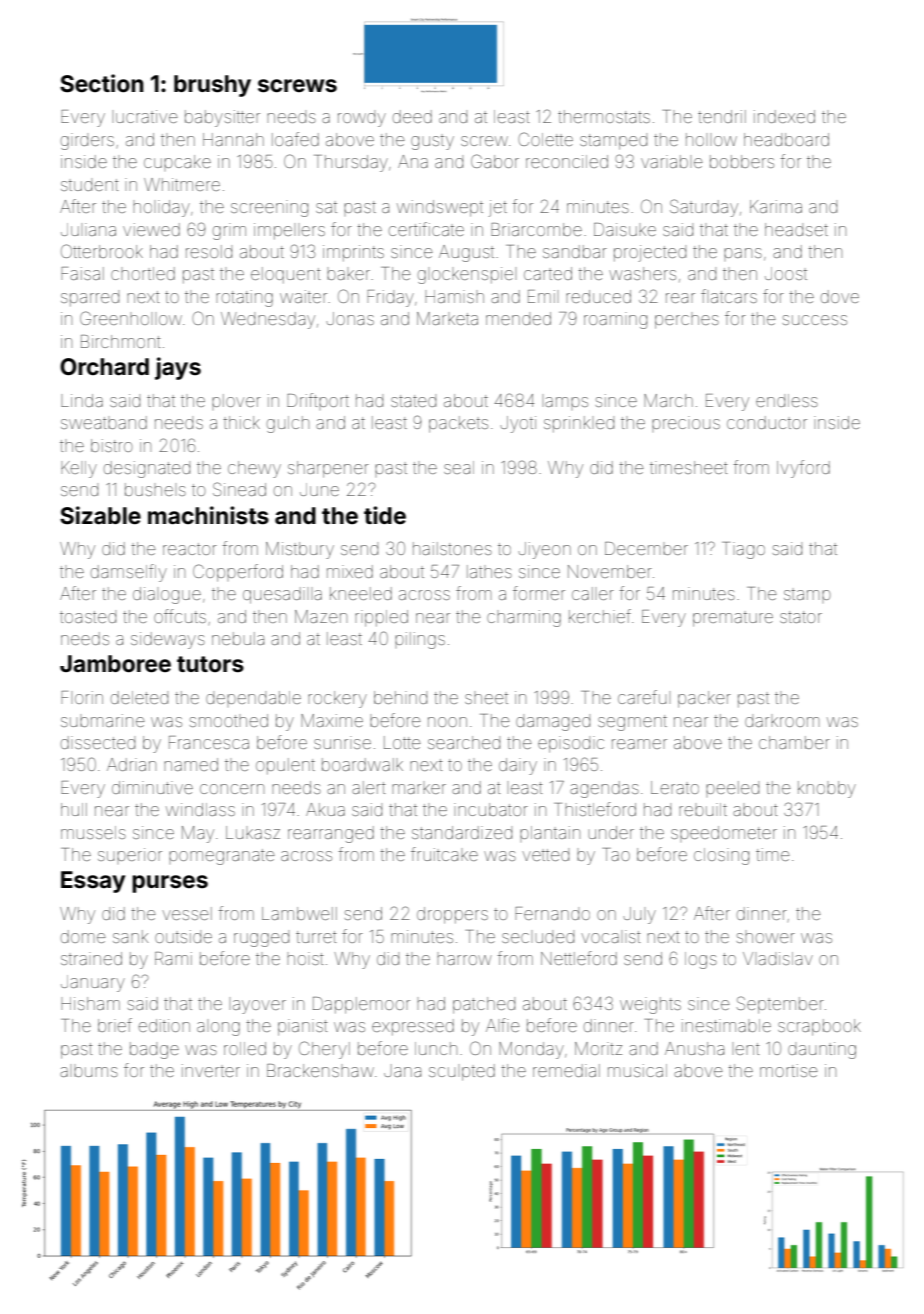  Describe the element at coordinates (722, 116) in the screenshot. I see `tendril` at that location.
